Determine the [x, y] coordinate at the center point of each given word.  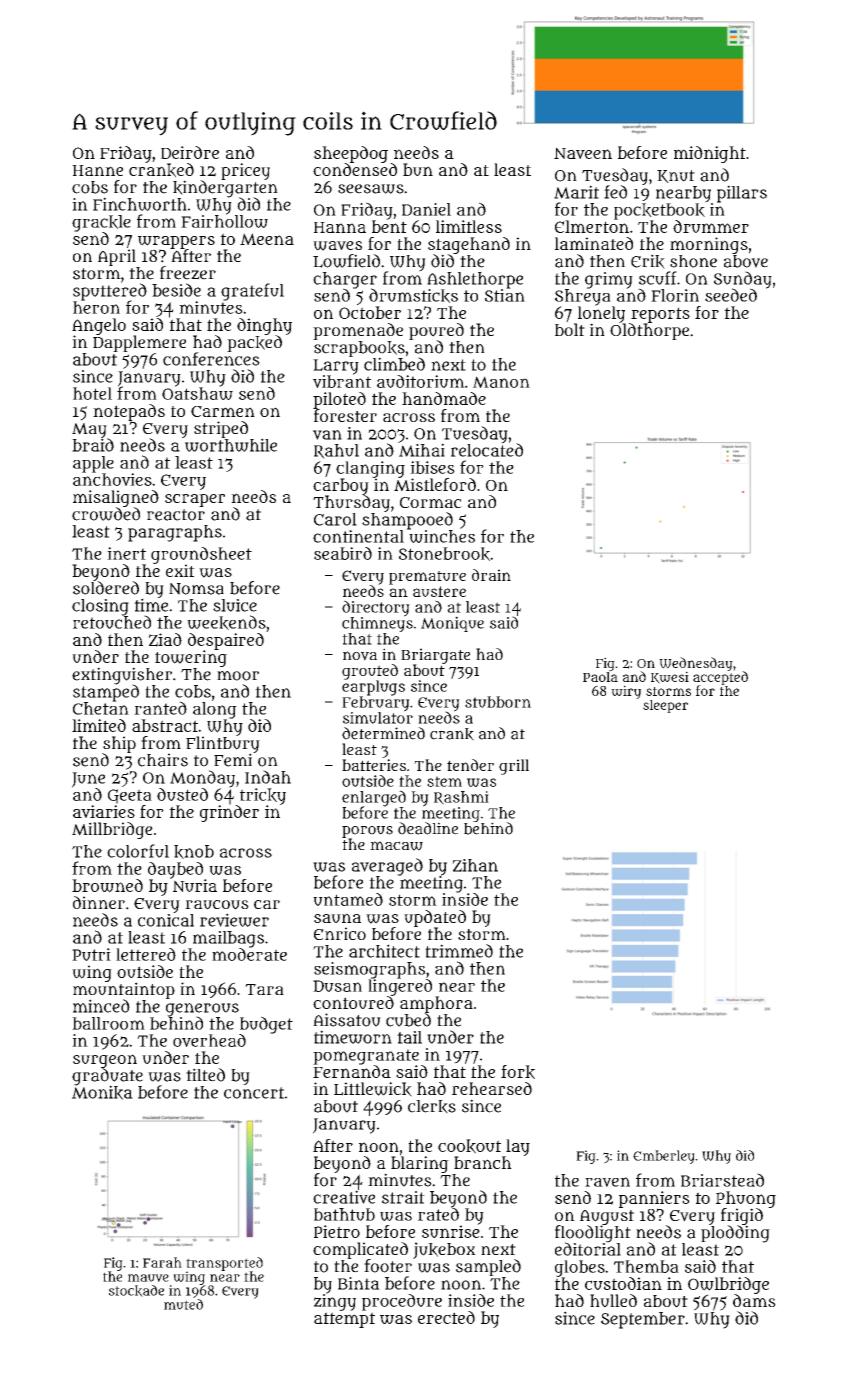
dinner [99, 902]
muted [183, 1304]
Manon [501, 382]
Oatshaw [197, 393]
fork [518, 1072]
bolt [570, 329]
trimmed [459, 951]
